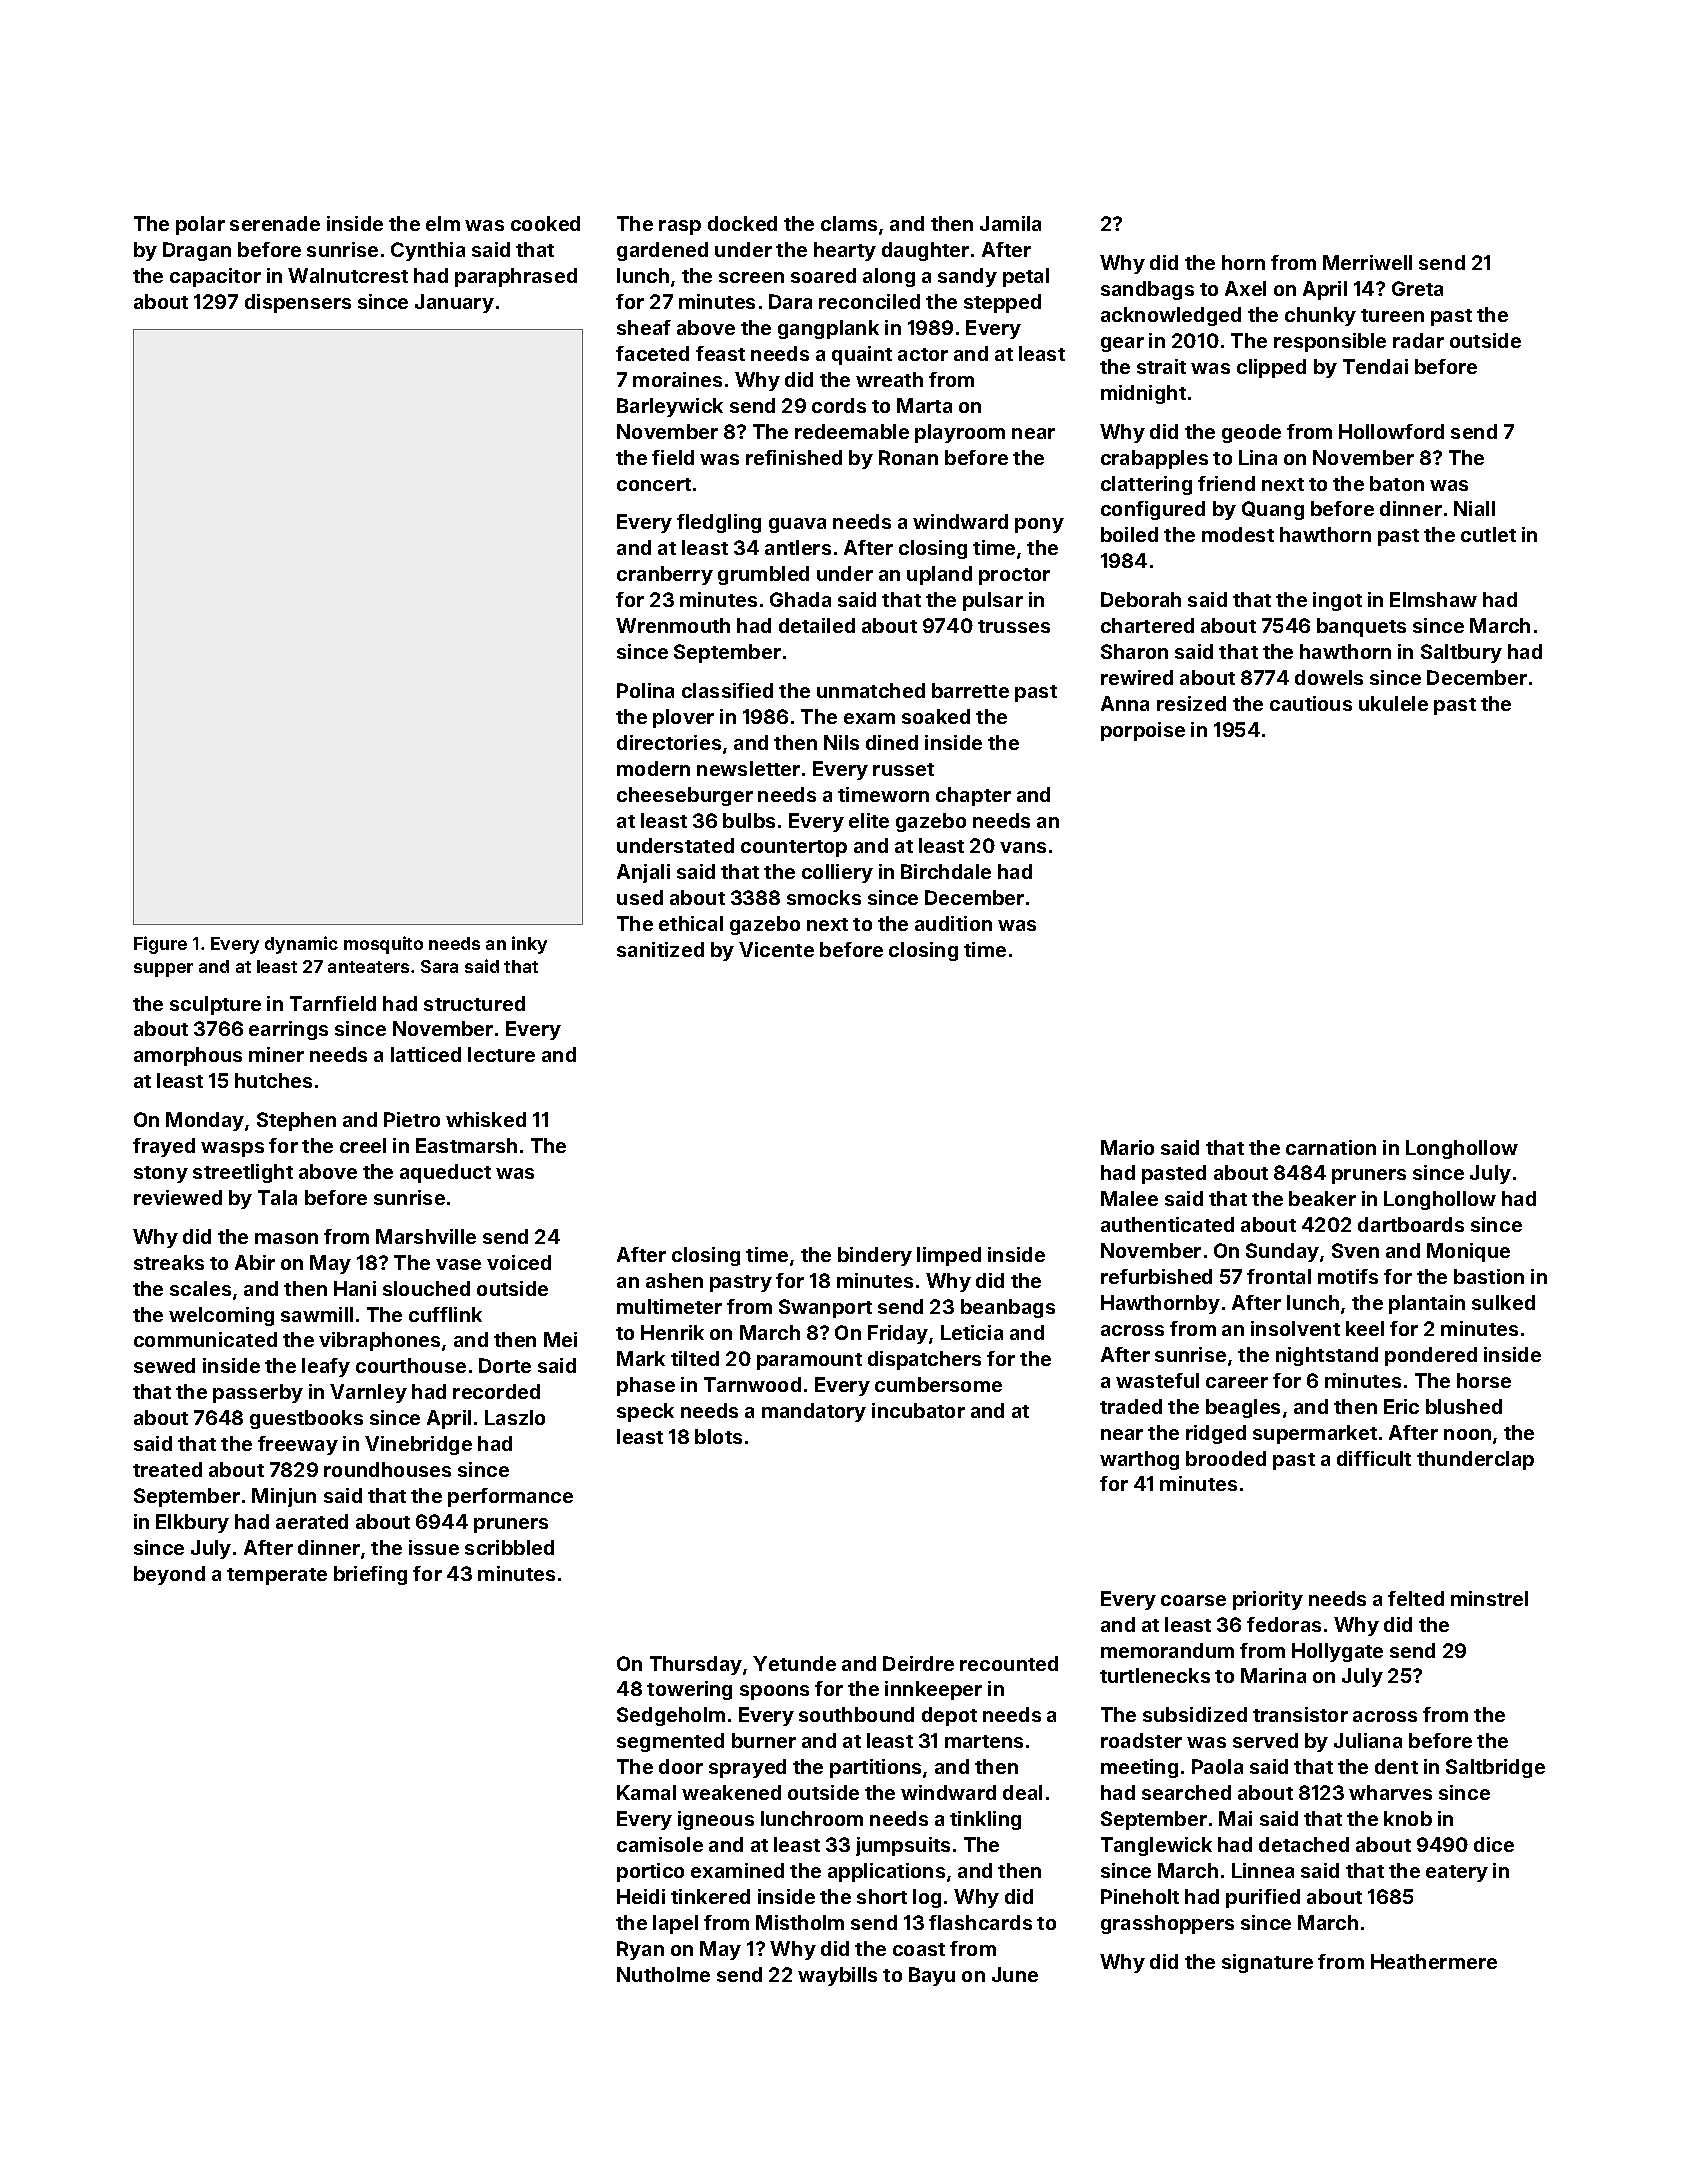 This screenshot has height=2178, width=1683. What do you see at coordinates (1139, 1460) in the screenshot?
I see `warthog` at bounding box center [1139, 1460].
